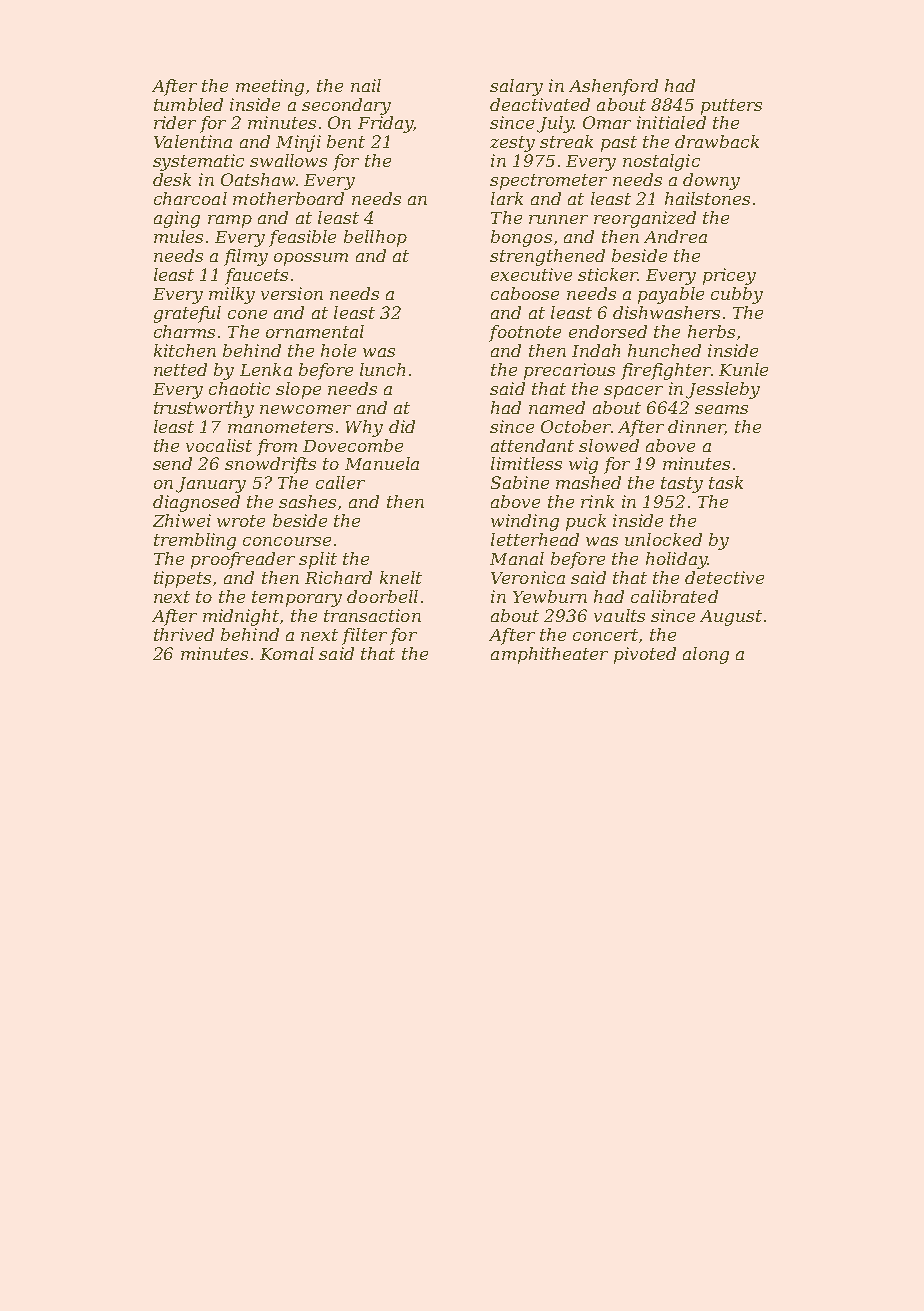 The height and width of the image is (1311, 924). I want to click on nail, so click(366, 85).
